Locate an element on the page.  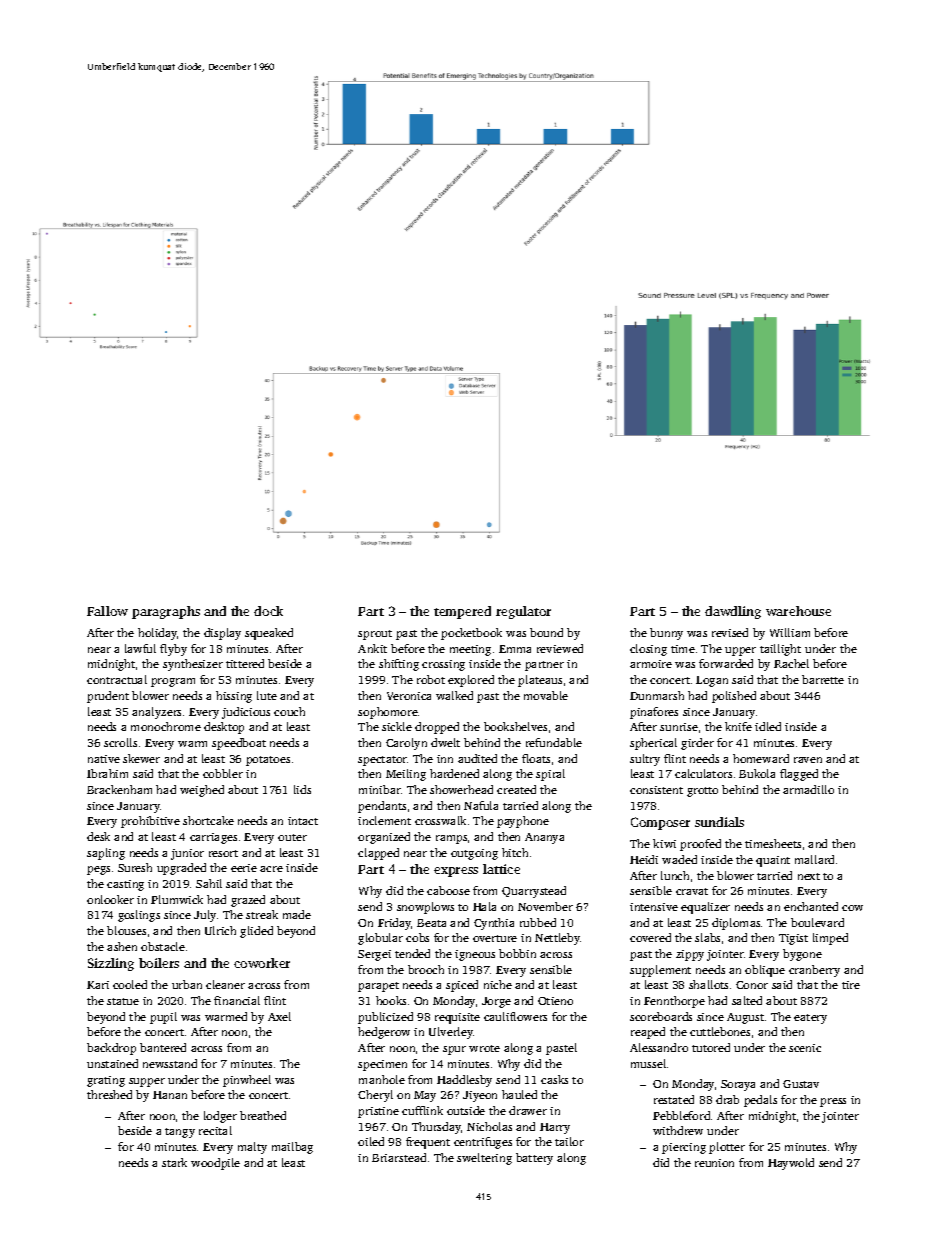
piercing is located at coordinates (684, 1148).
